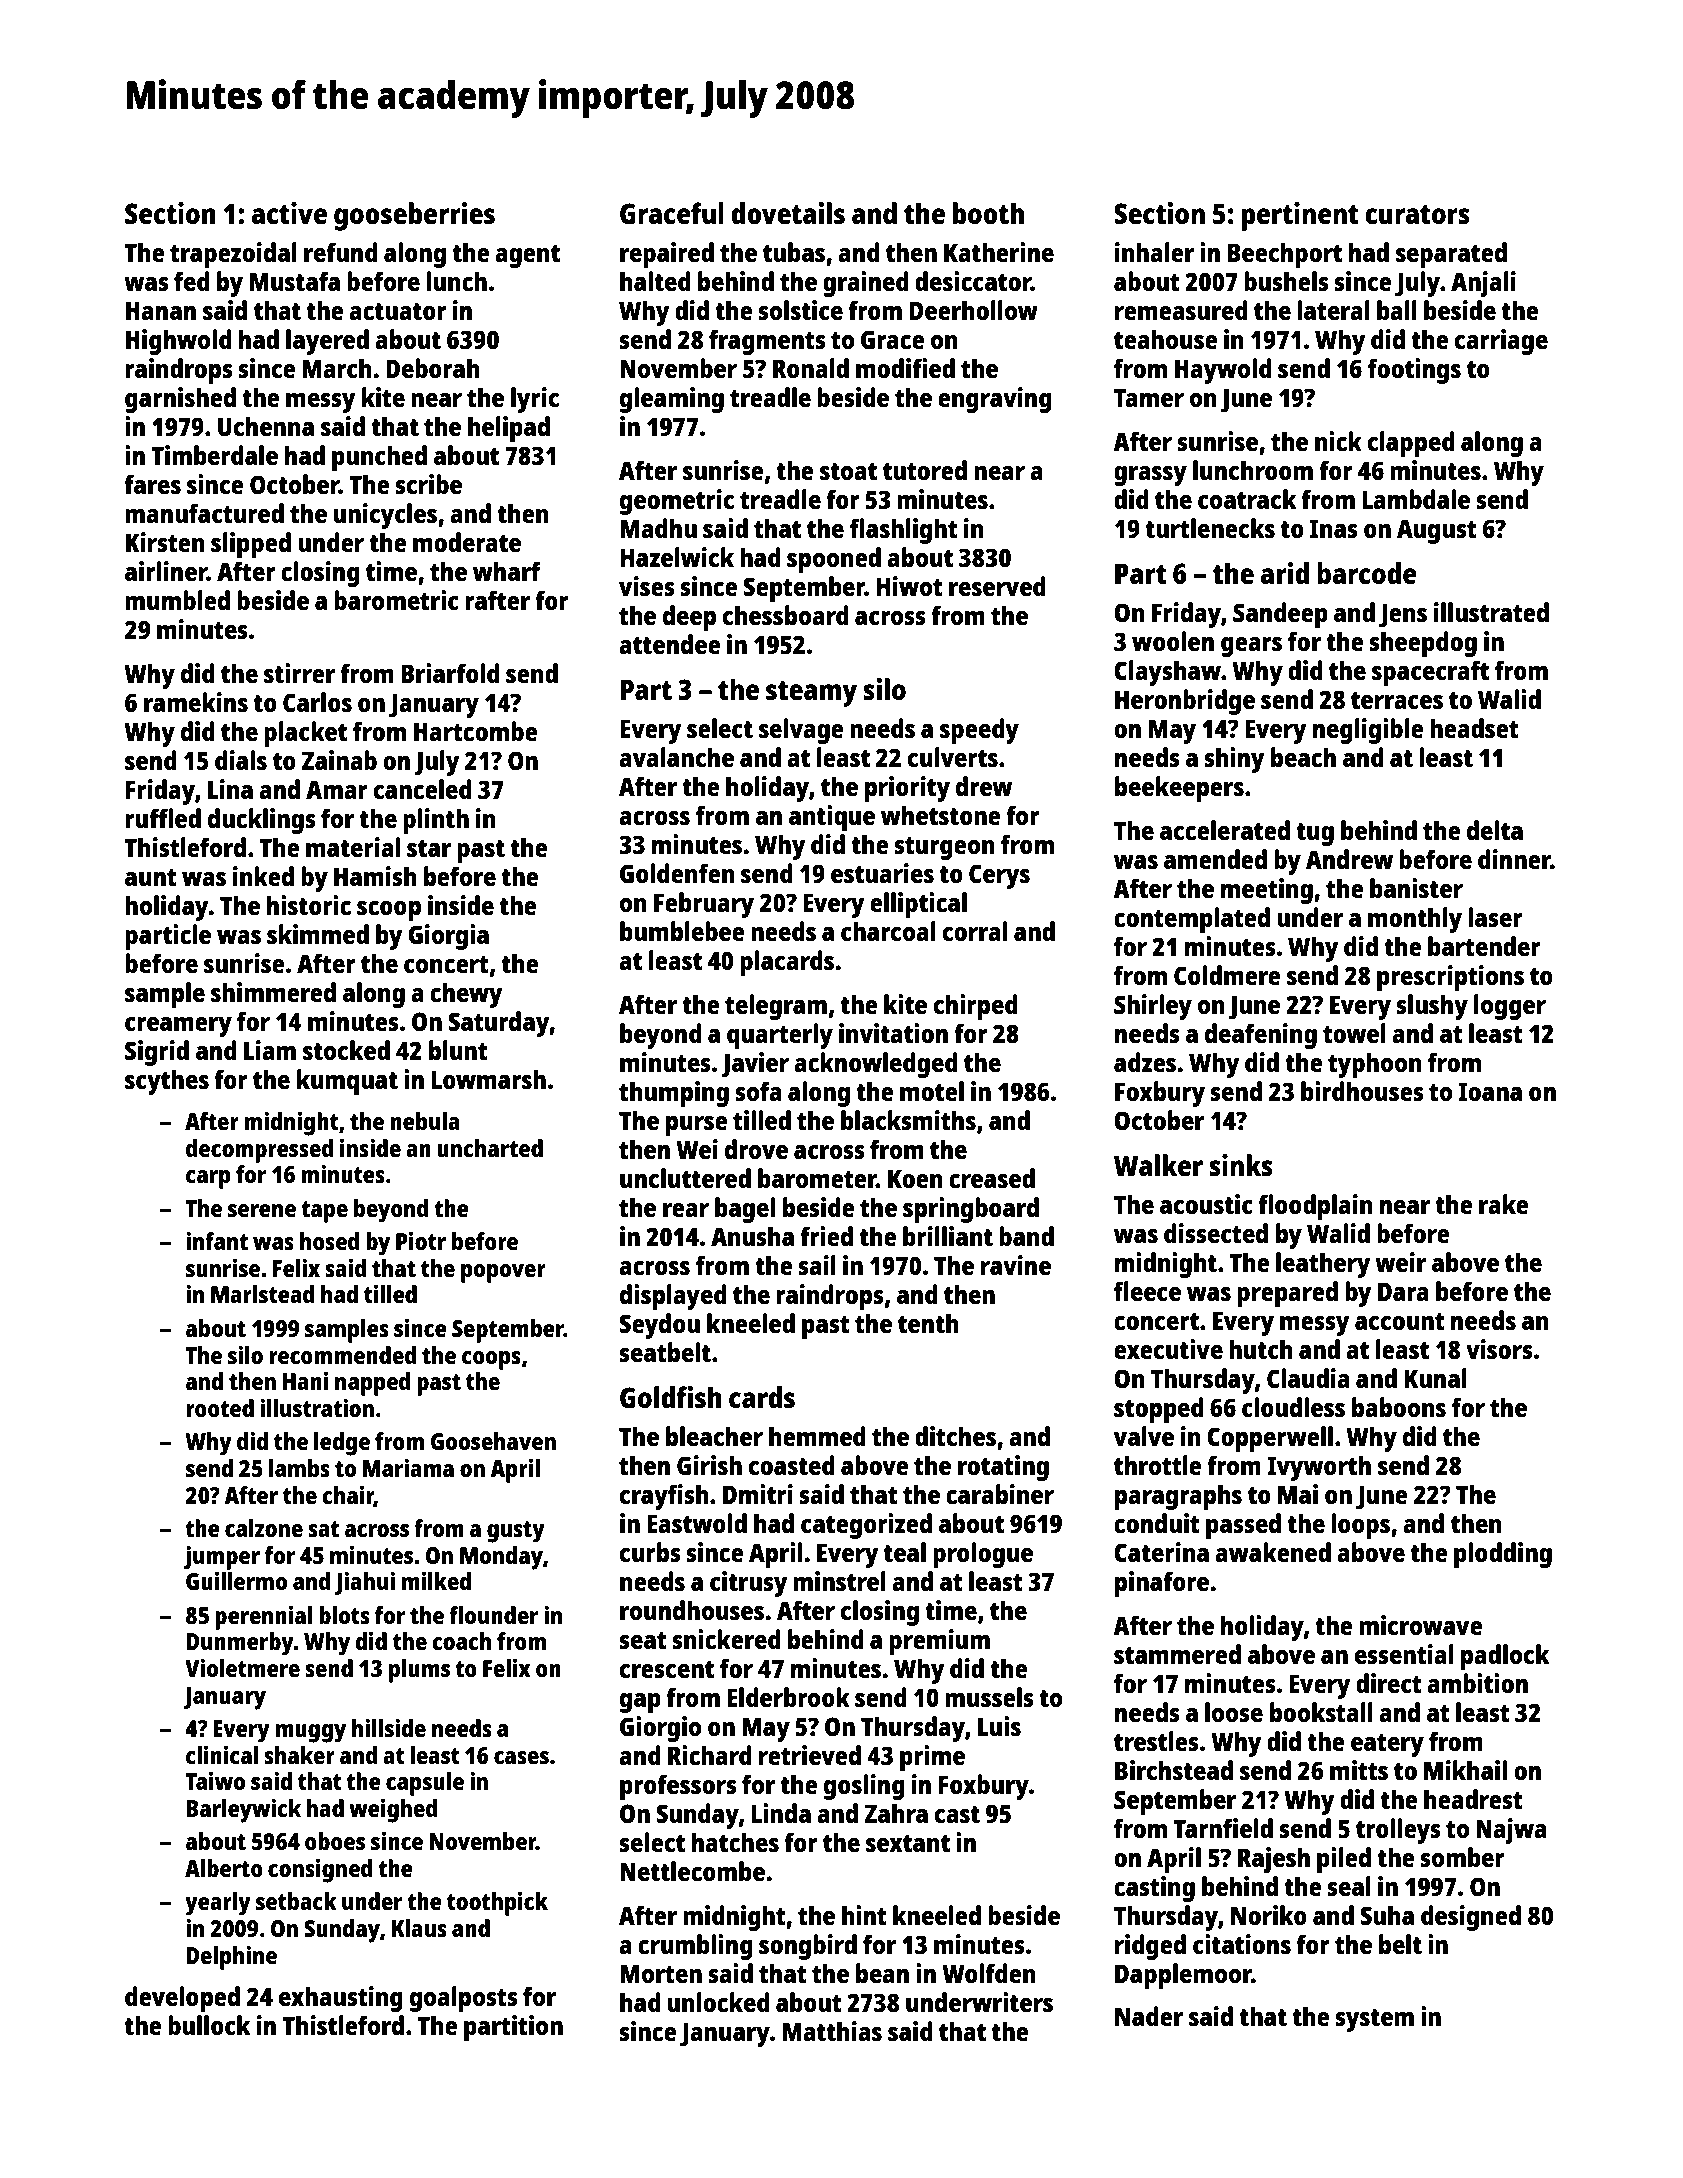  Describe the element at coordinates (1298, 1494) in the document. I see `Mai` at that location.
